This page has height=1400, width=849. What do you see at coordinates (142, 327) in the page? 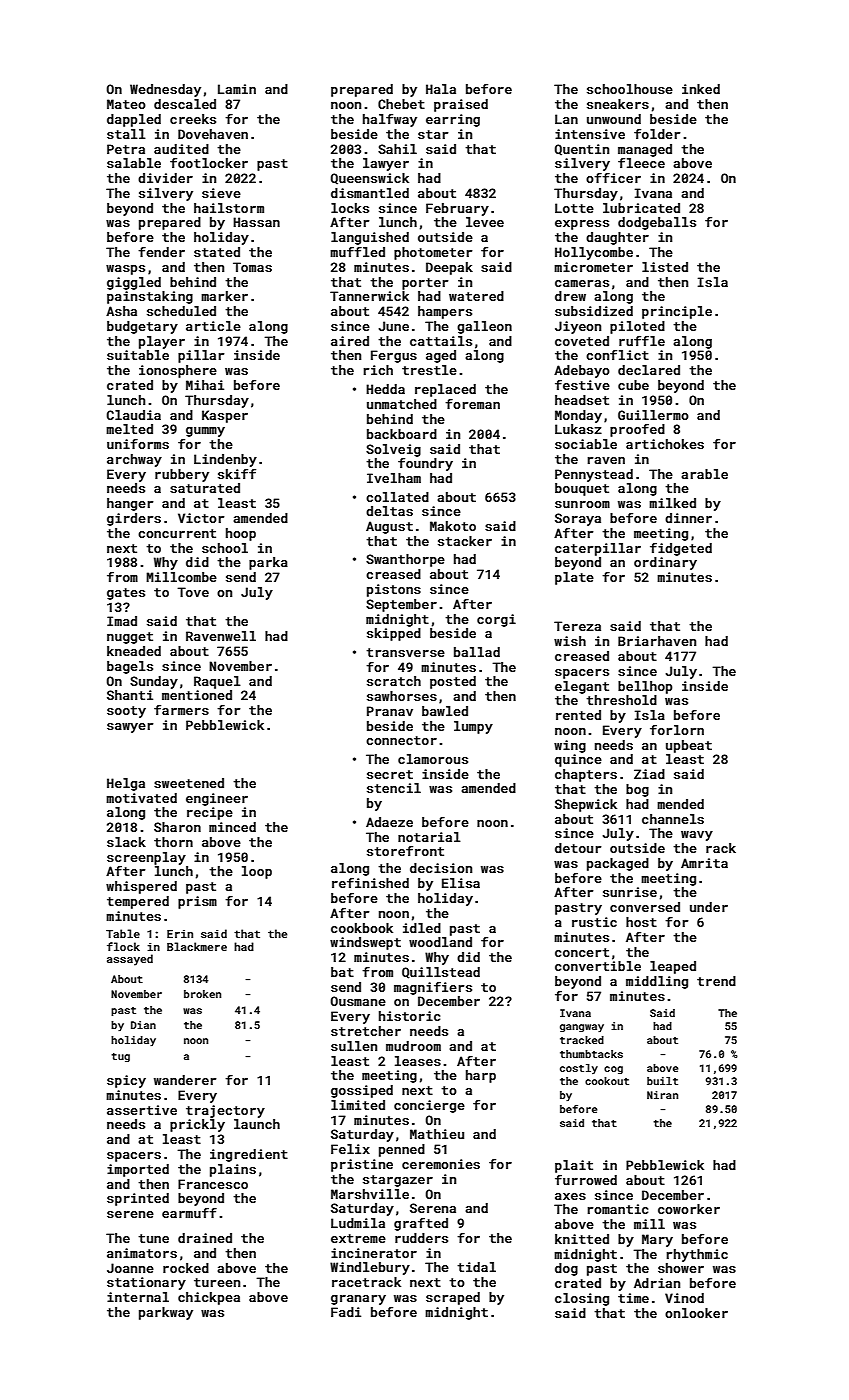
I see `budgetary` at bounding box center [142, 327].
